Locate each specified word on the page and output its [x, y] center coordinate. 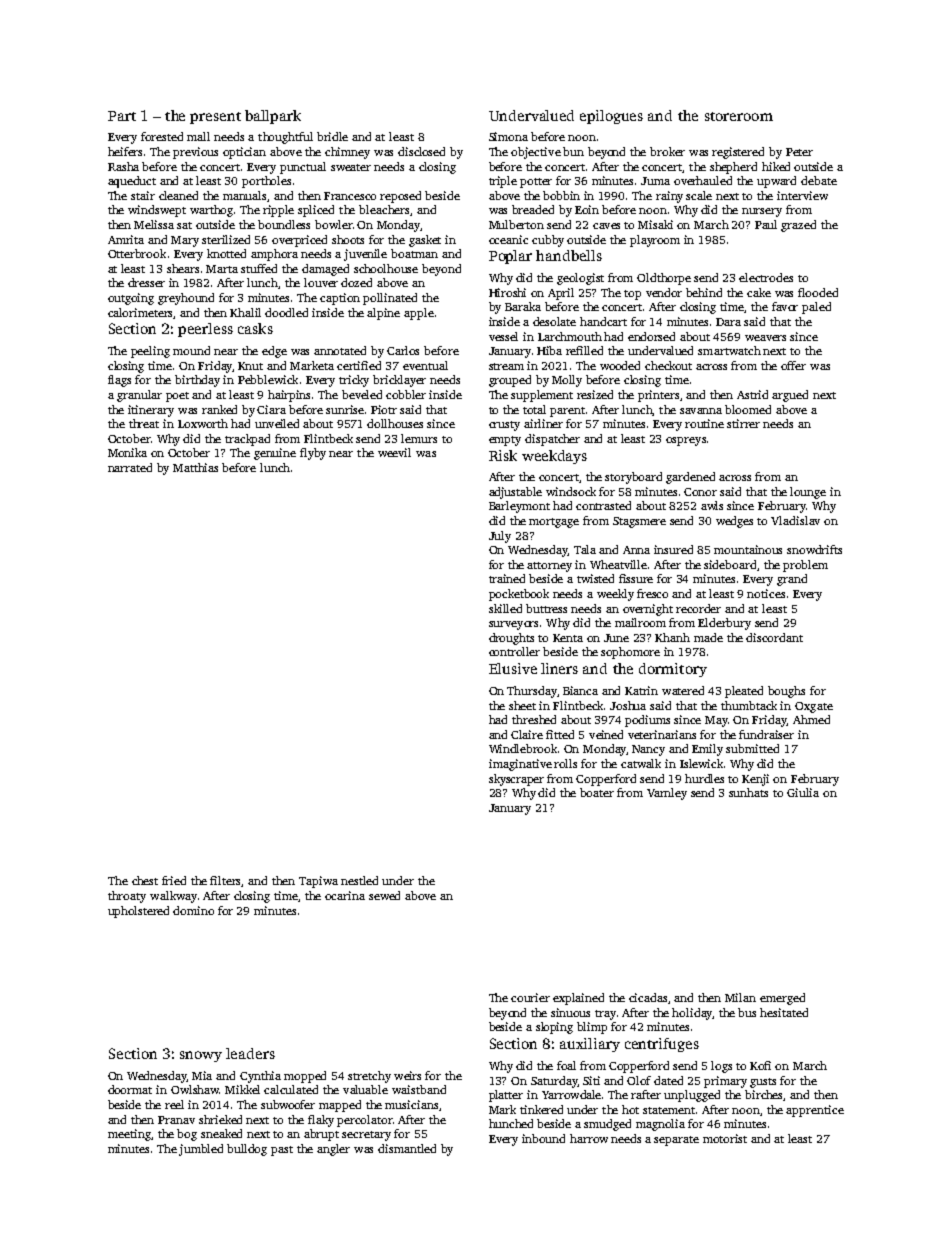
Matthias [195, 467]
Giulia [803, 792]
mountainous [748, 549]
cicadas [648, 997]
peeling [150, 352]
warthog [211, 211]
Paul [766, 224]
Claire [527, 734]
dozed [356, 282]
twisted [595, 578]
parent [567, 412]
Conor [700, 492]
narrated [130, 467]
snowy [201, 1056]
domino [193, 910]
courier [530, 997]
